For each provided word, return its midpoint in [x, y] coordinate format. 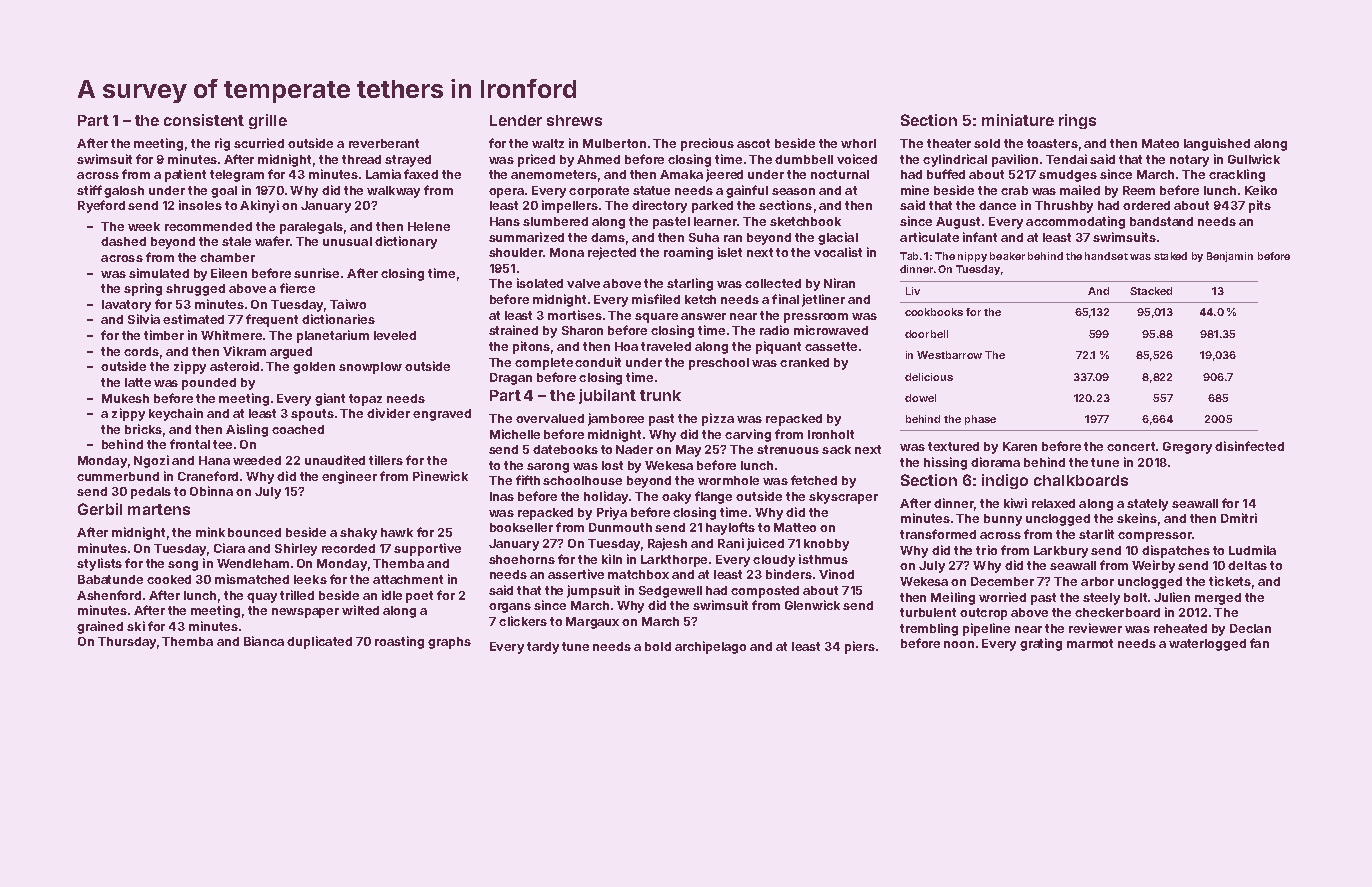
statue [651, 190]
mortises [575, 315]
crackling [1237, 175]
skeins [1137, 518]
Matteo [795, 527]
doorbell [926, 334]
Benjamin [1230, 257]
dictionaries [338, 319]
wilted [360, 610]
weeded [257, 460]
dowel [920, 398]
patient [185, 175]
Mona [567, 252]
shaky [358, 534]
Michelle [515, 434]
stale [236, 241]
